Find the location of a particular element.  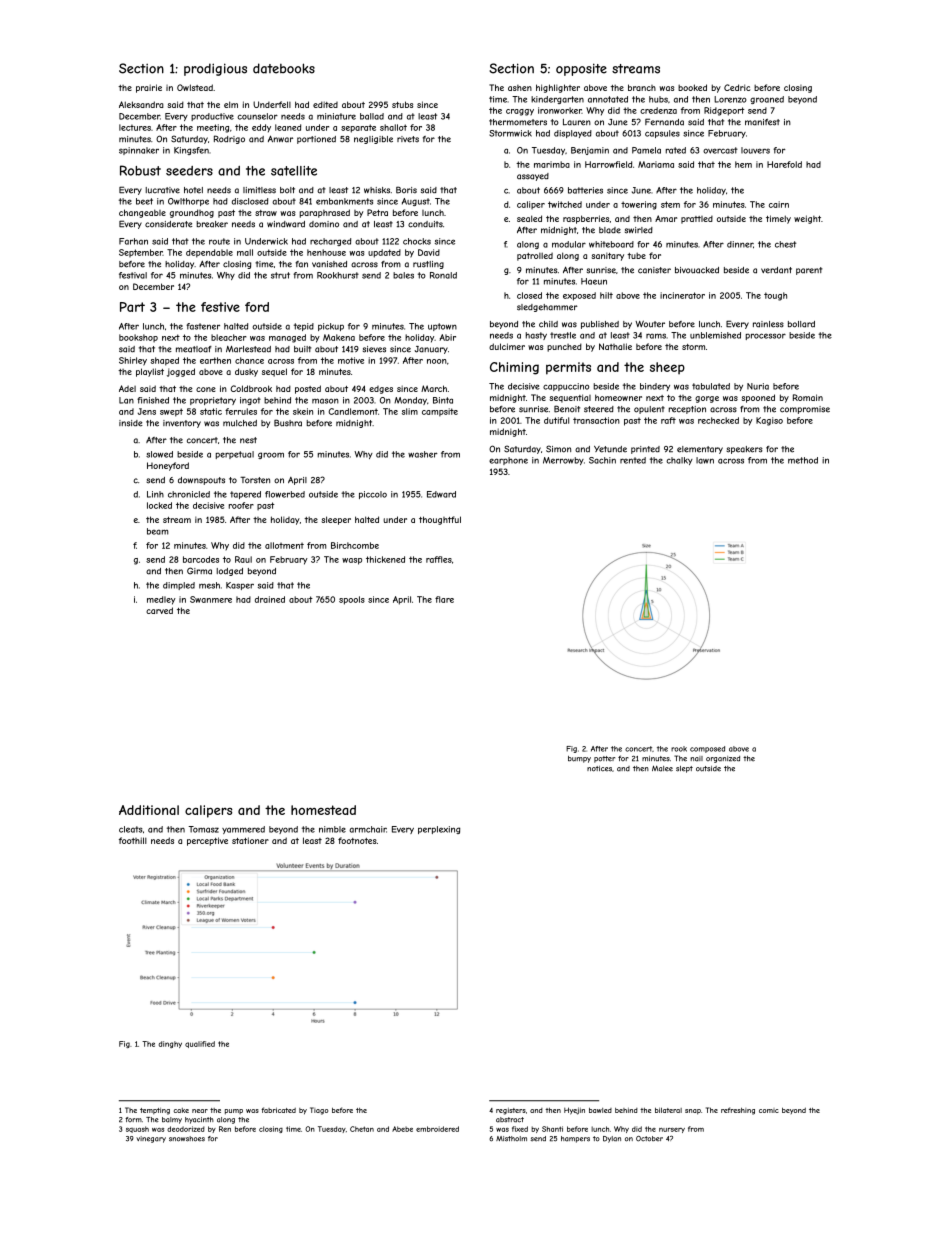

comic is located at coordinates (769, 1111).
